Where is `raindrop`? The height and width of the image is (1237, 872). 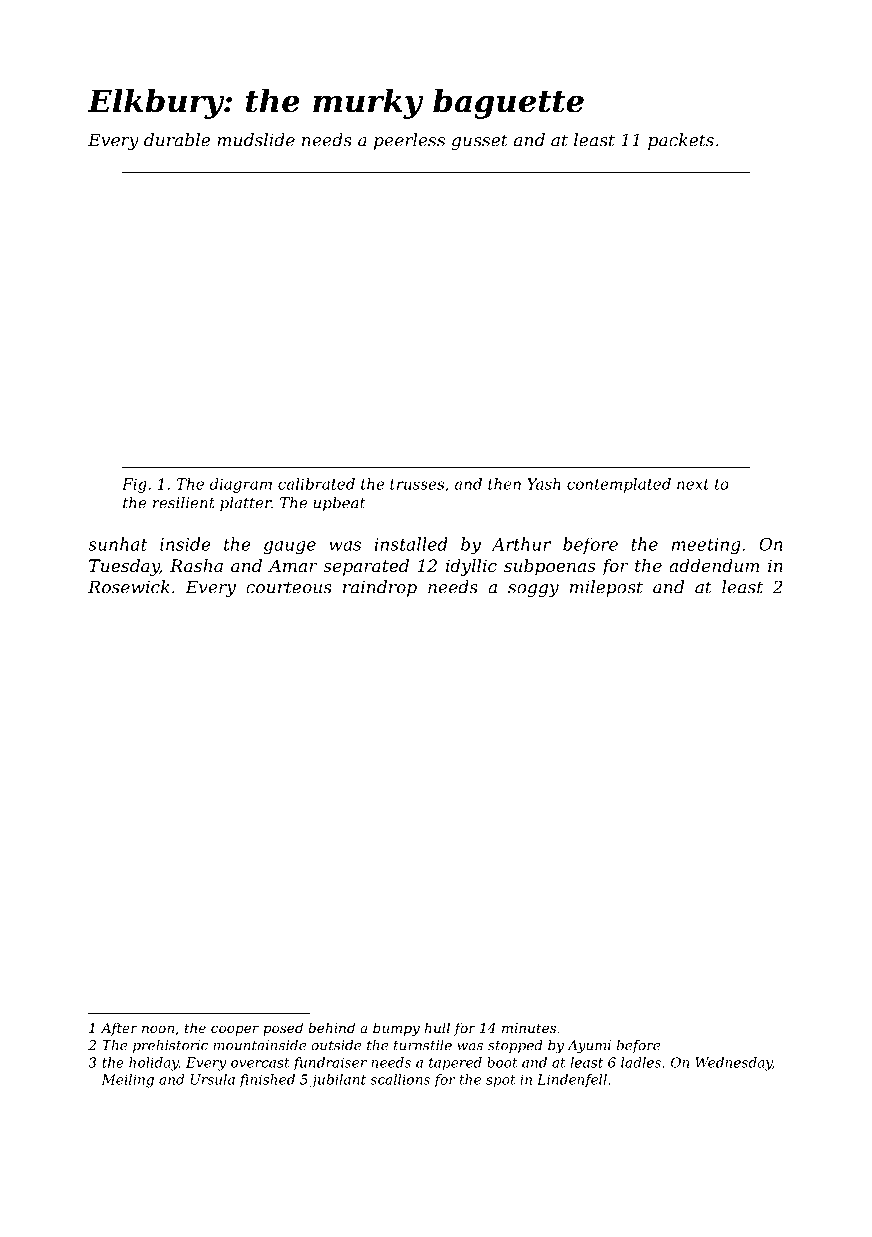
raindrop is located at coordinates (380, 588).
